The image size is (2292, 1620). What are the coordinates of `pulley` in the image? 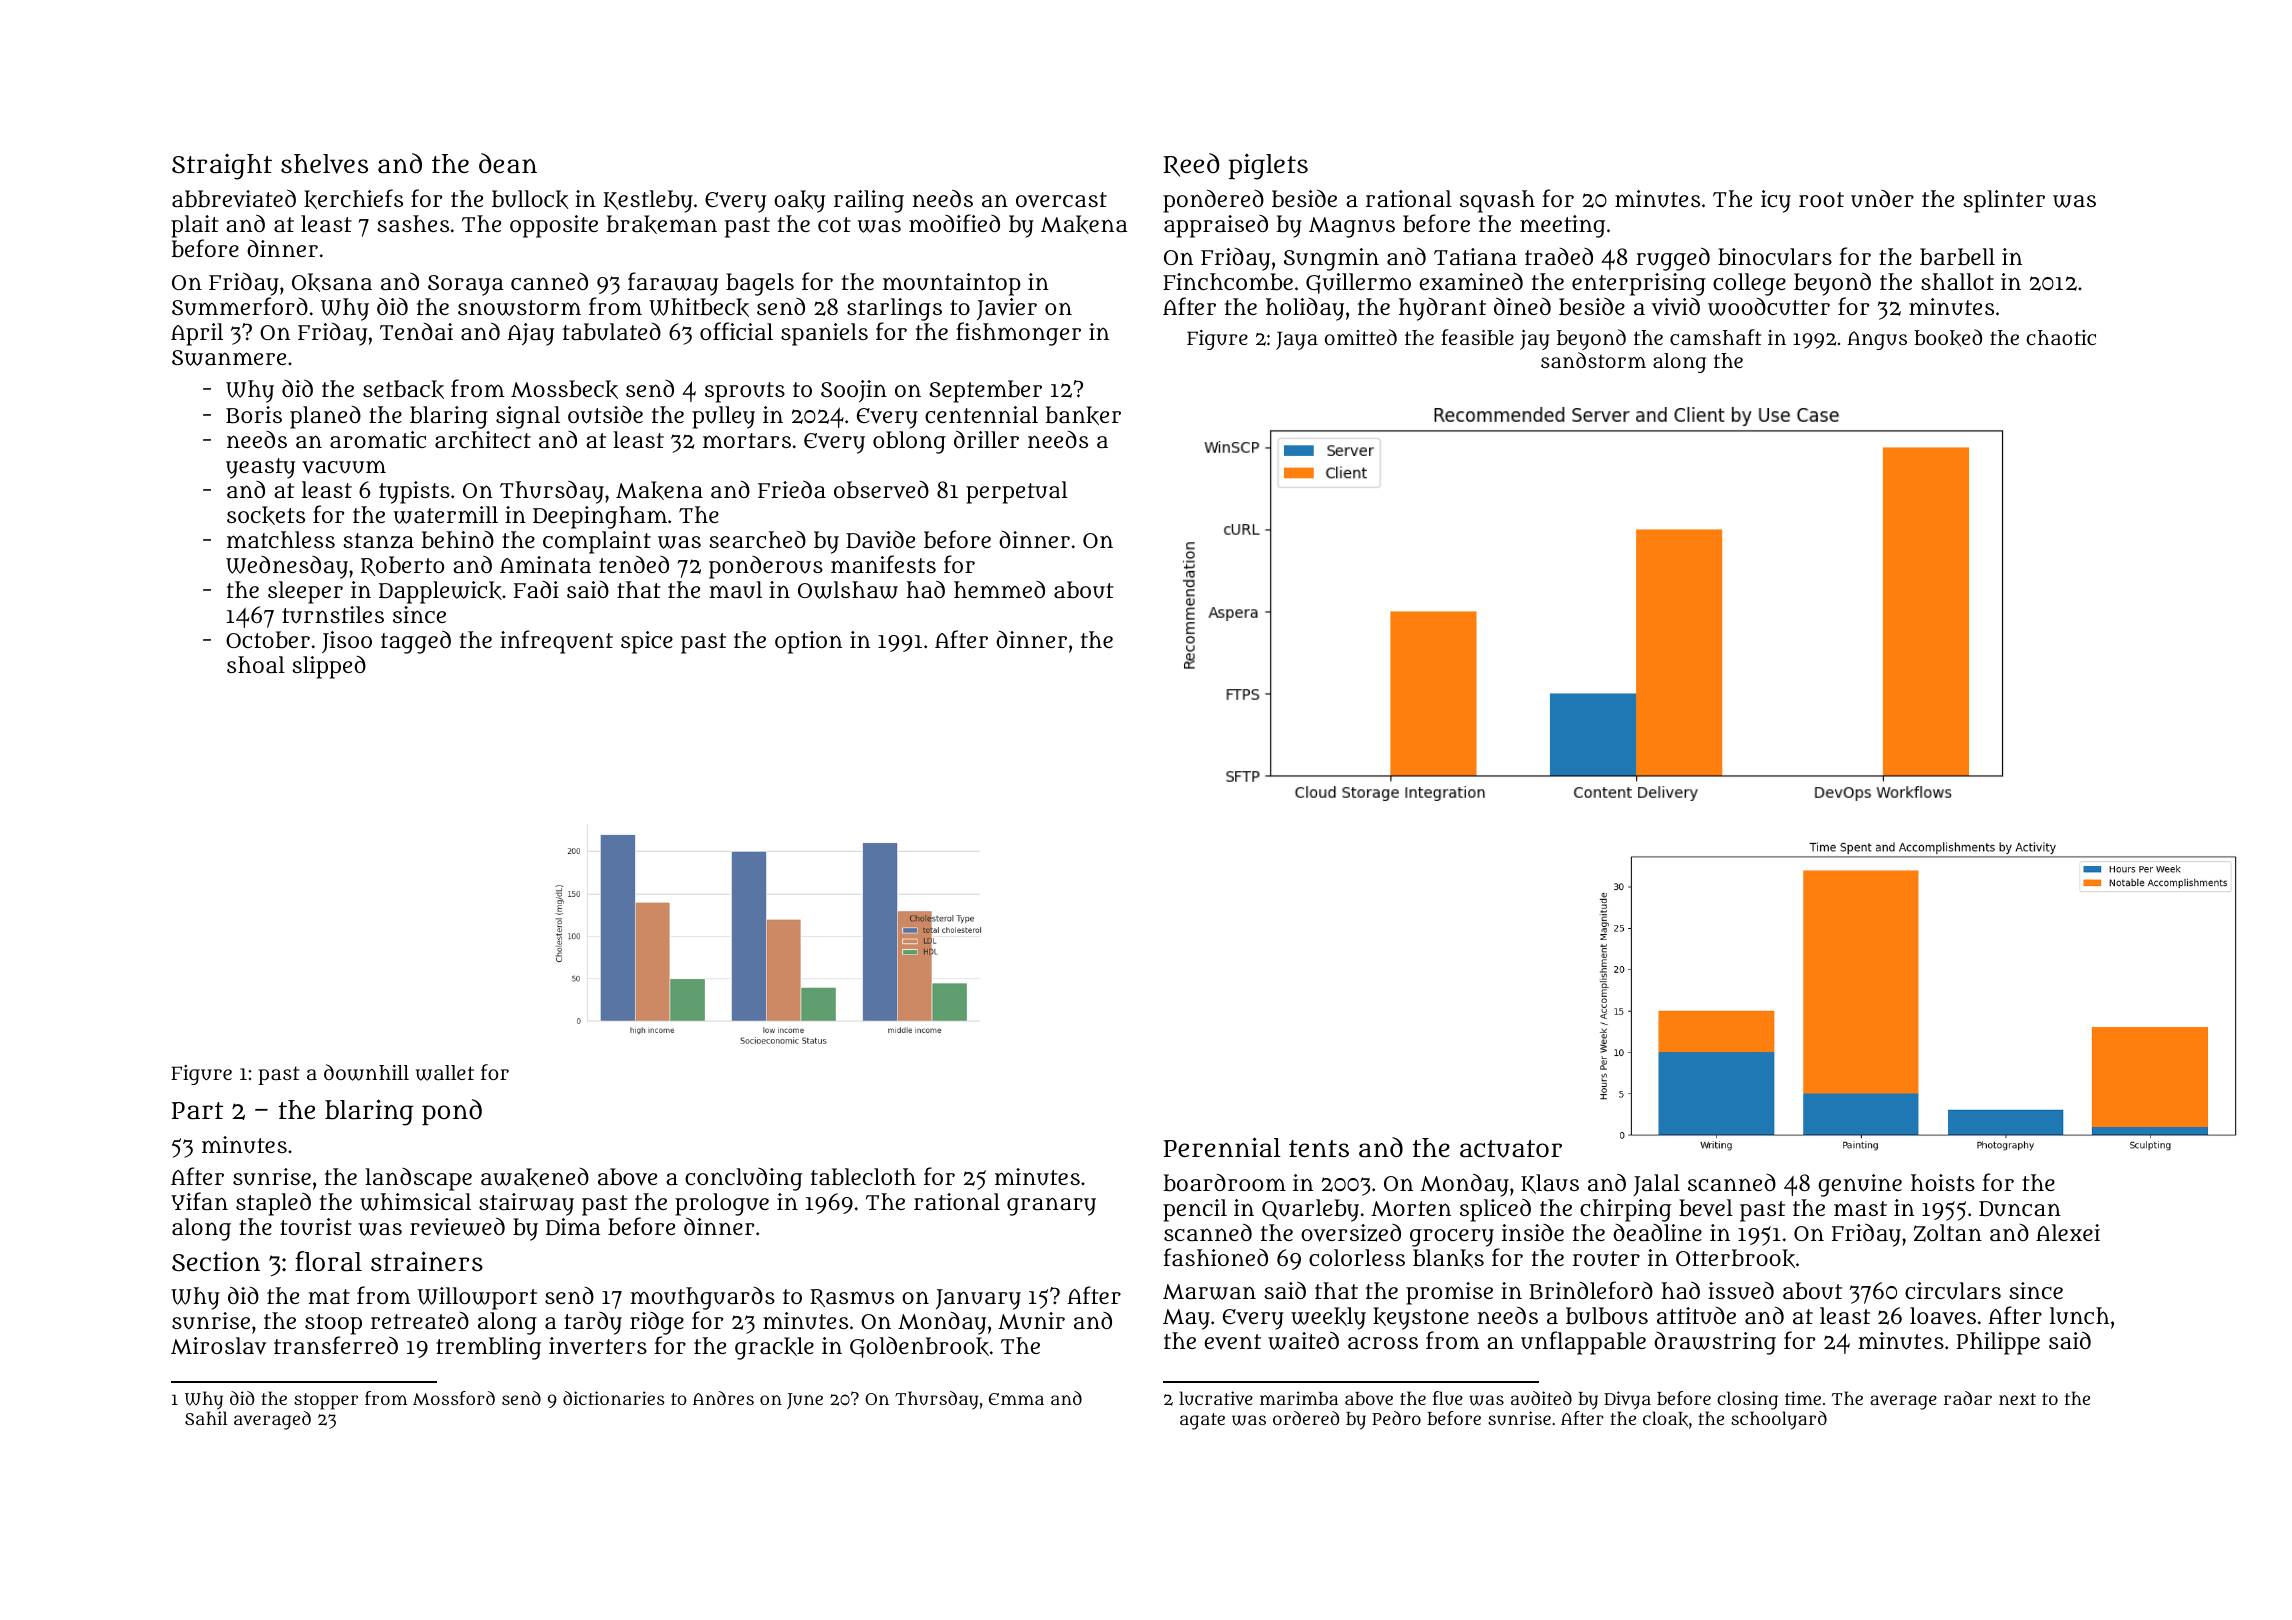 It's located at (723, 417).
